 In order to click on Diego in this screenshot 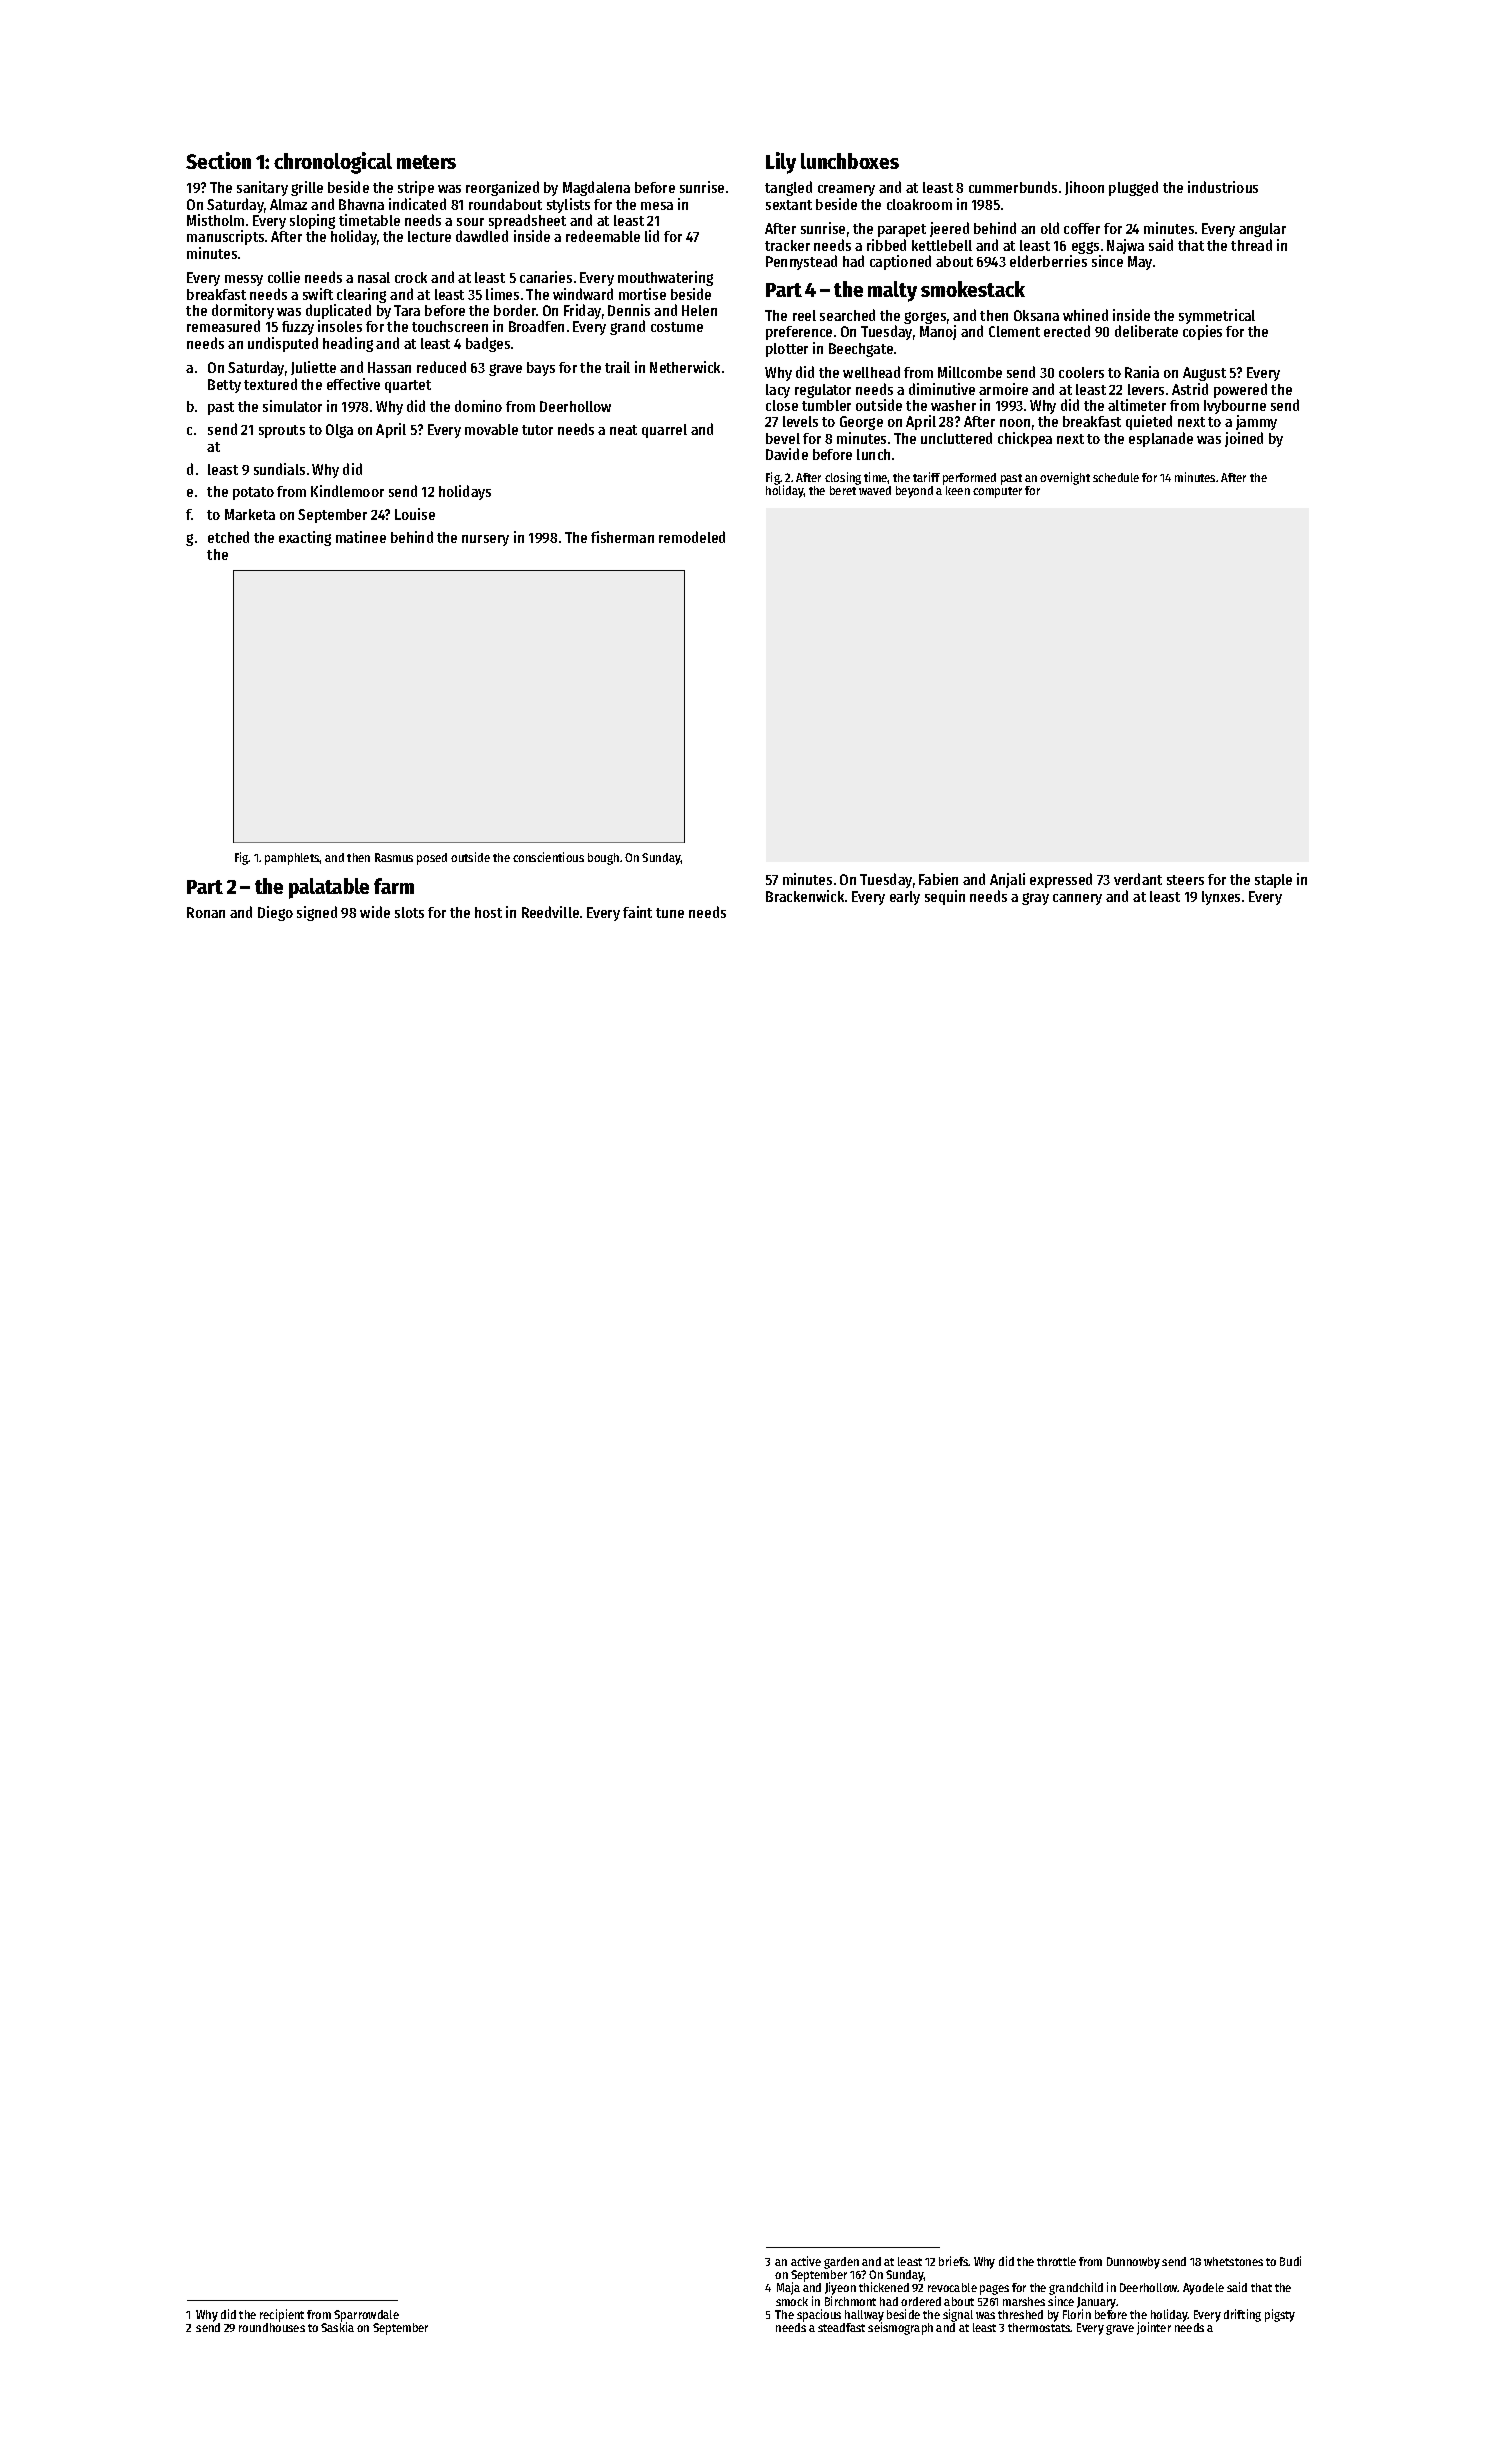, I will do `click(275, 913)`.
